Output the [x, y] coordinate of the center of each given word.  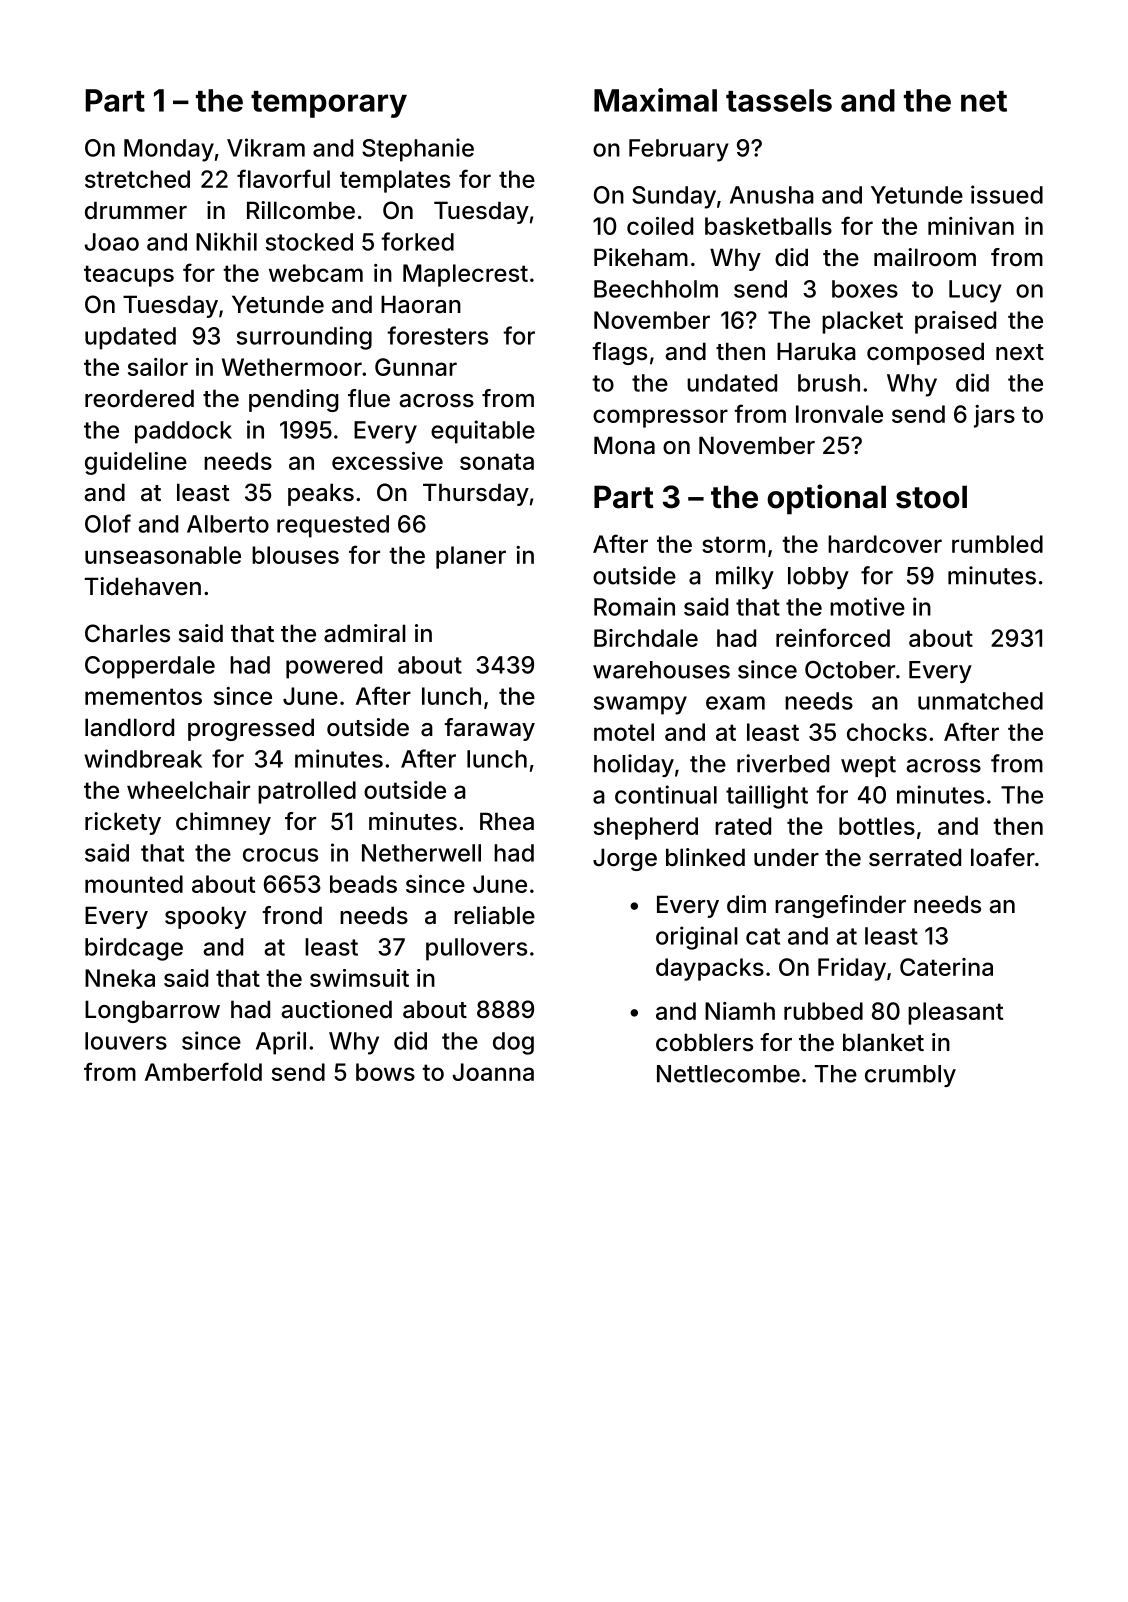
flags [619, 353]
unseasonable [163, 555]
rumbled [997, 544]
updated [130, 338]
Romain [634, 606]
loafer [1003, 857]
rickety [123, 823]
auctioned [336, 1009]
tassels [779, 100]
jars [994, 416]
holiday [634, 765]
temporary [329, 104]
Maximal [655, 100]
